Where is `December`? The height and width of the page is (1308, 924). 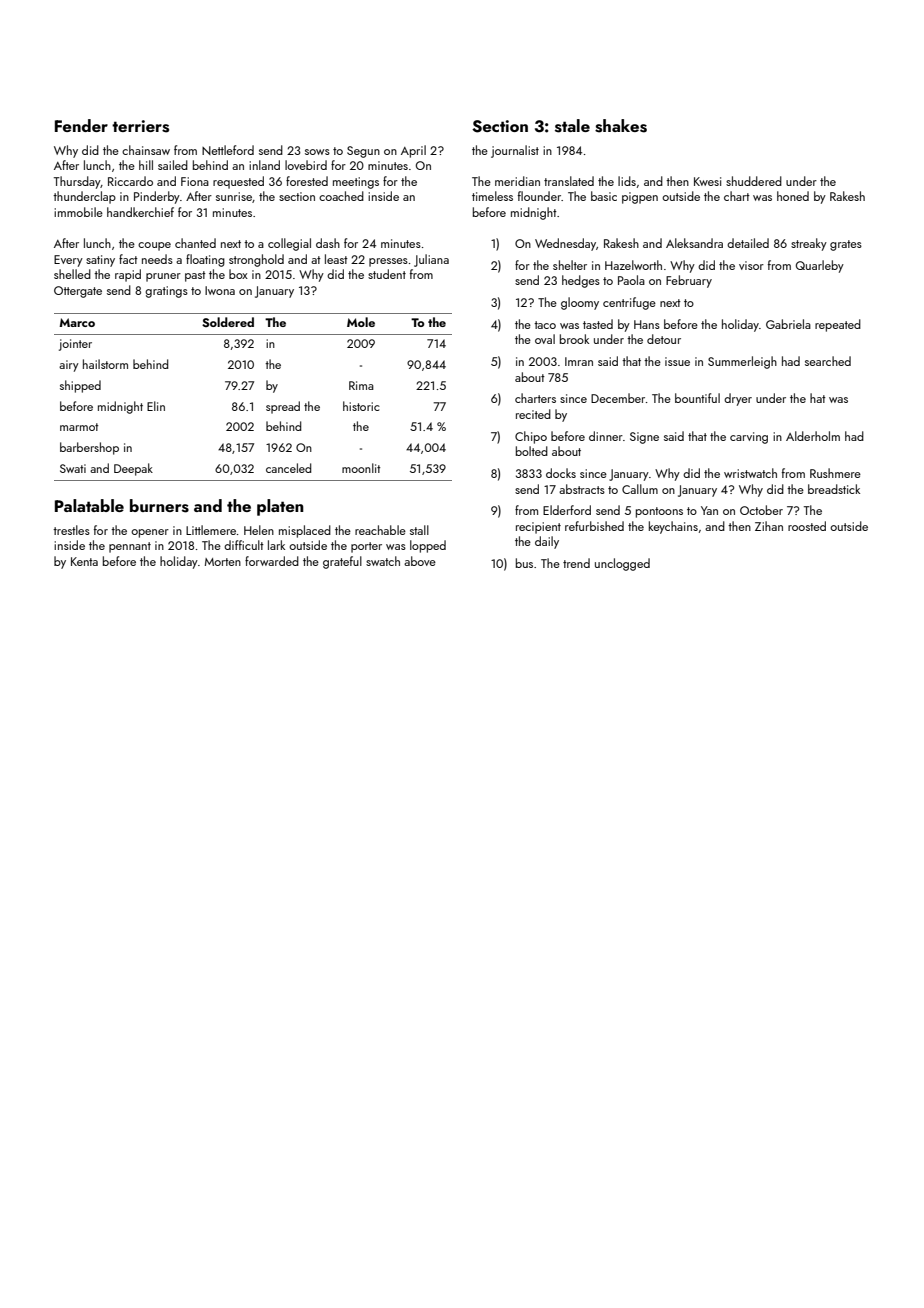
December is located at coordinates (618, 398).
